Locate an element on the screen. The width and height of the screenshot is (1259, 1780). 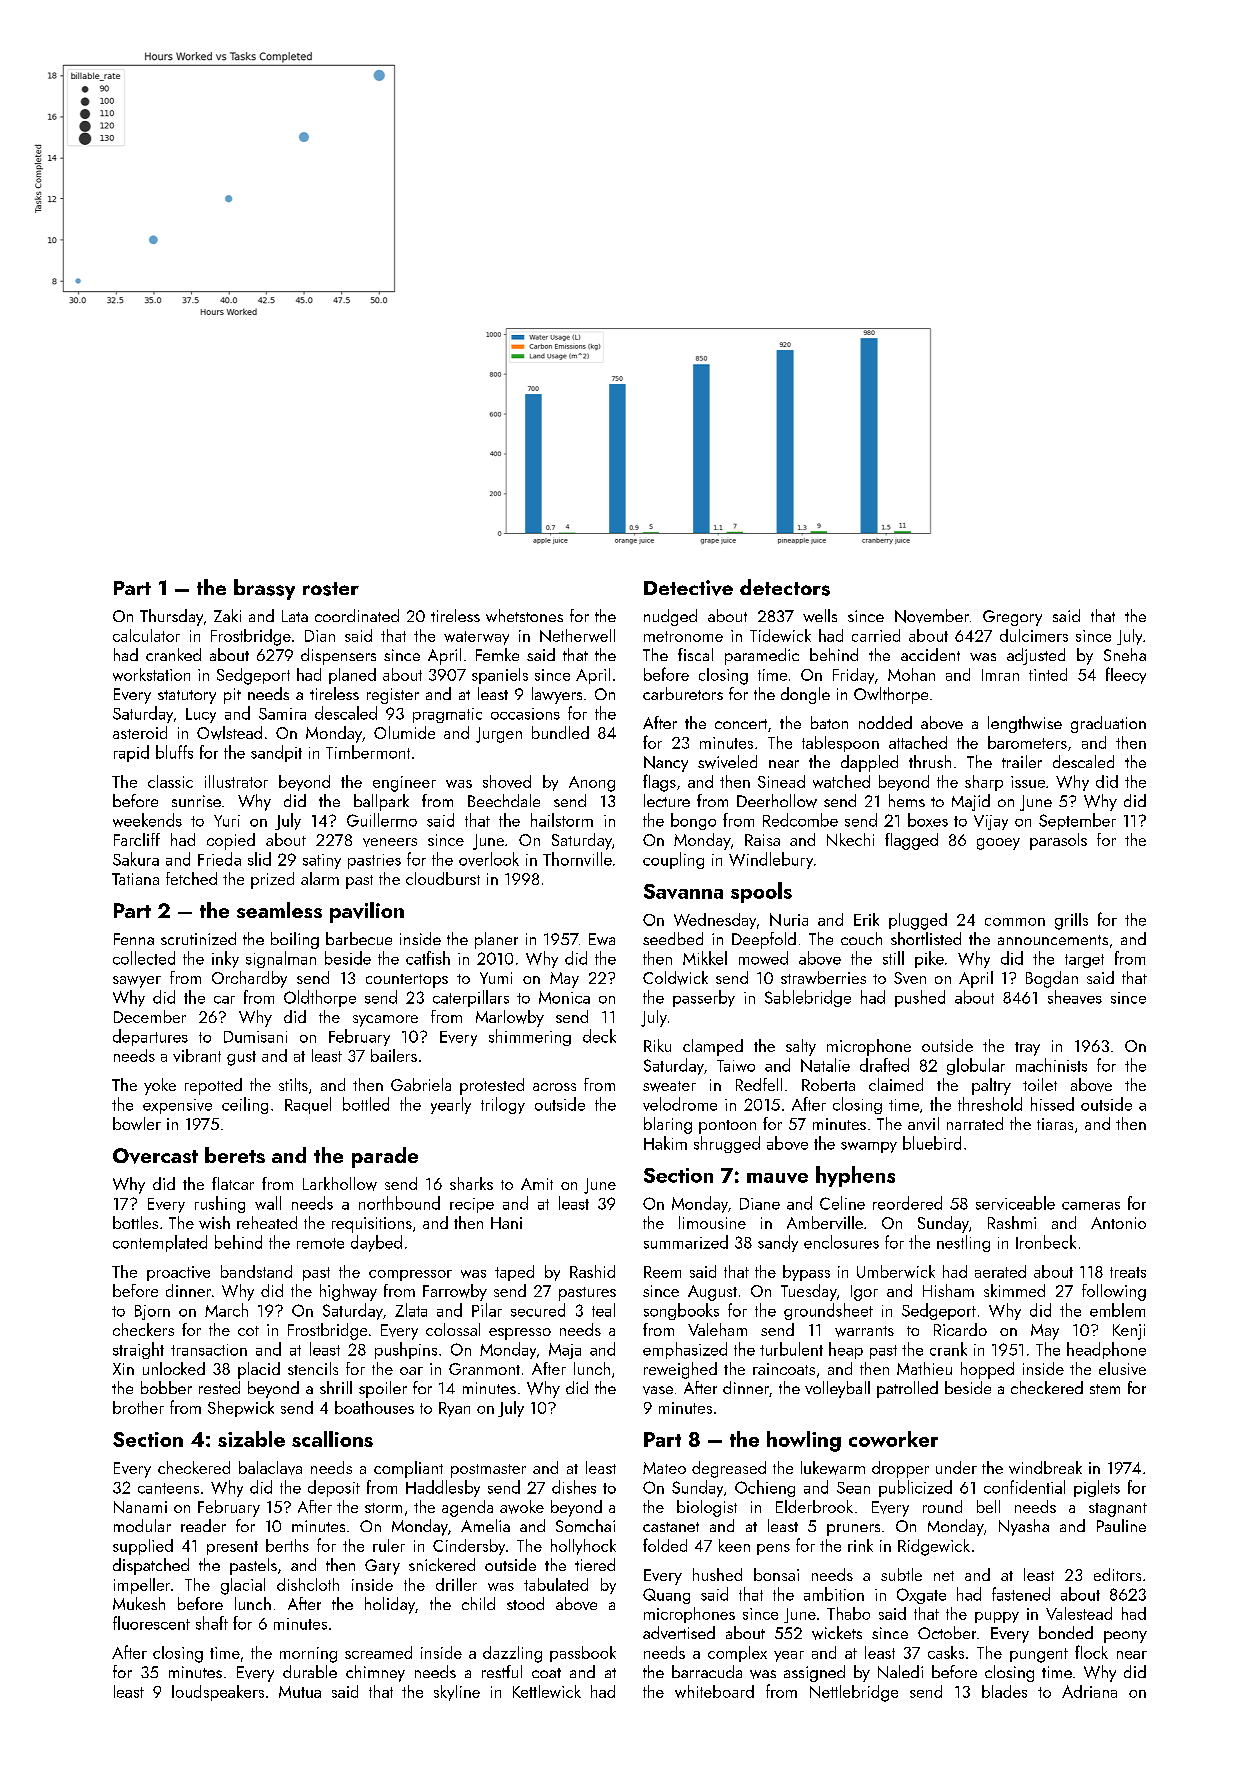
lecture is located at coordinates (667, 800).
